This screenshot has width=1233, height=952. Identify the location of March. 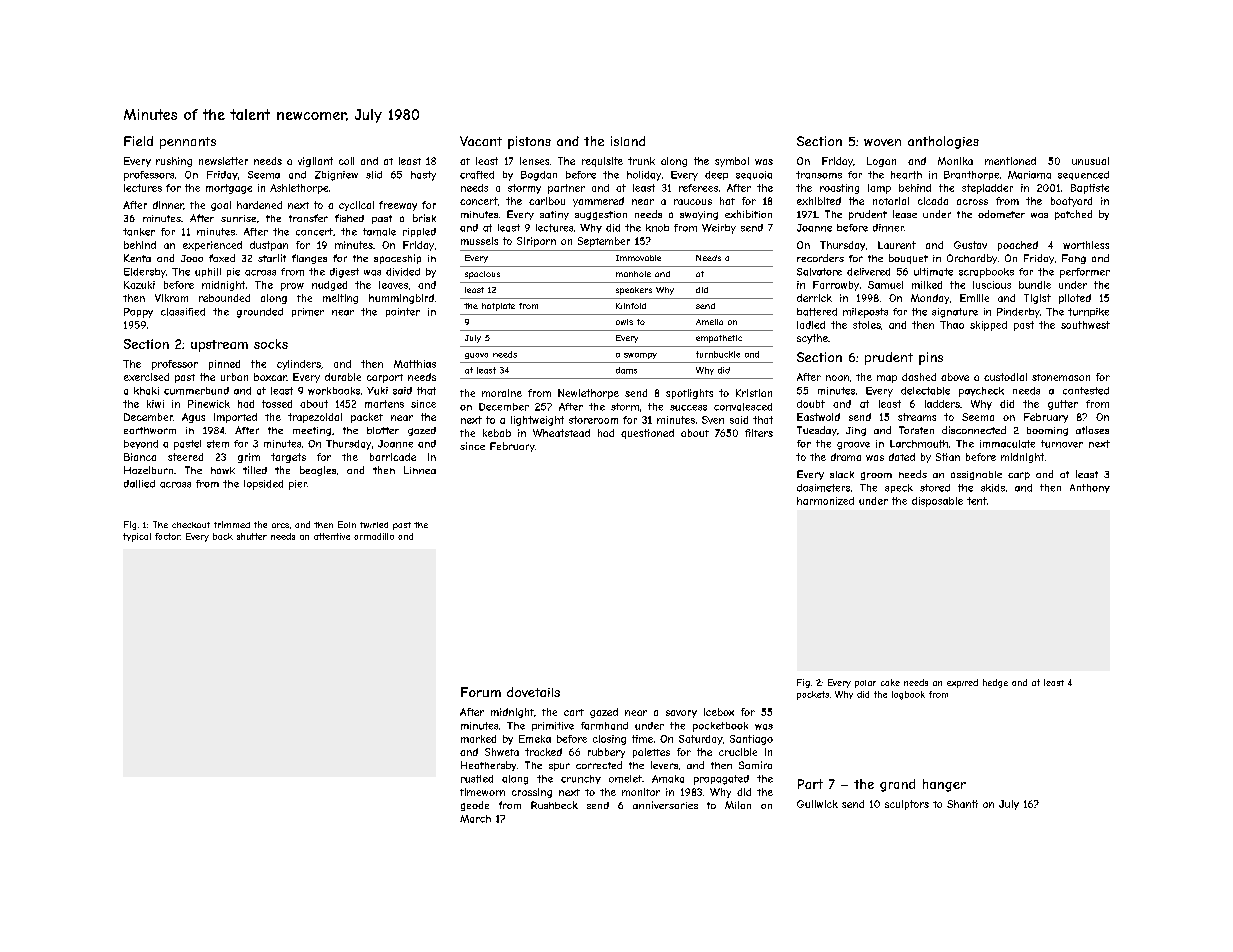
(475, 819).
